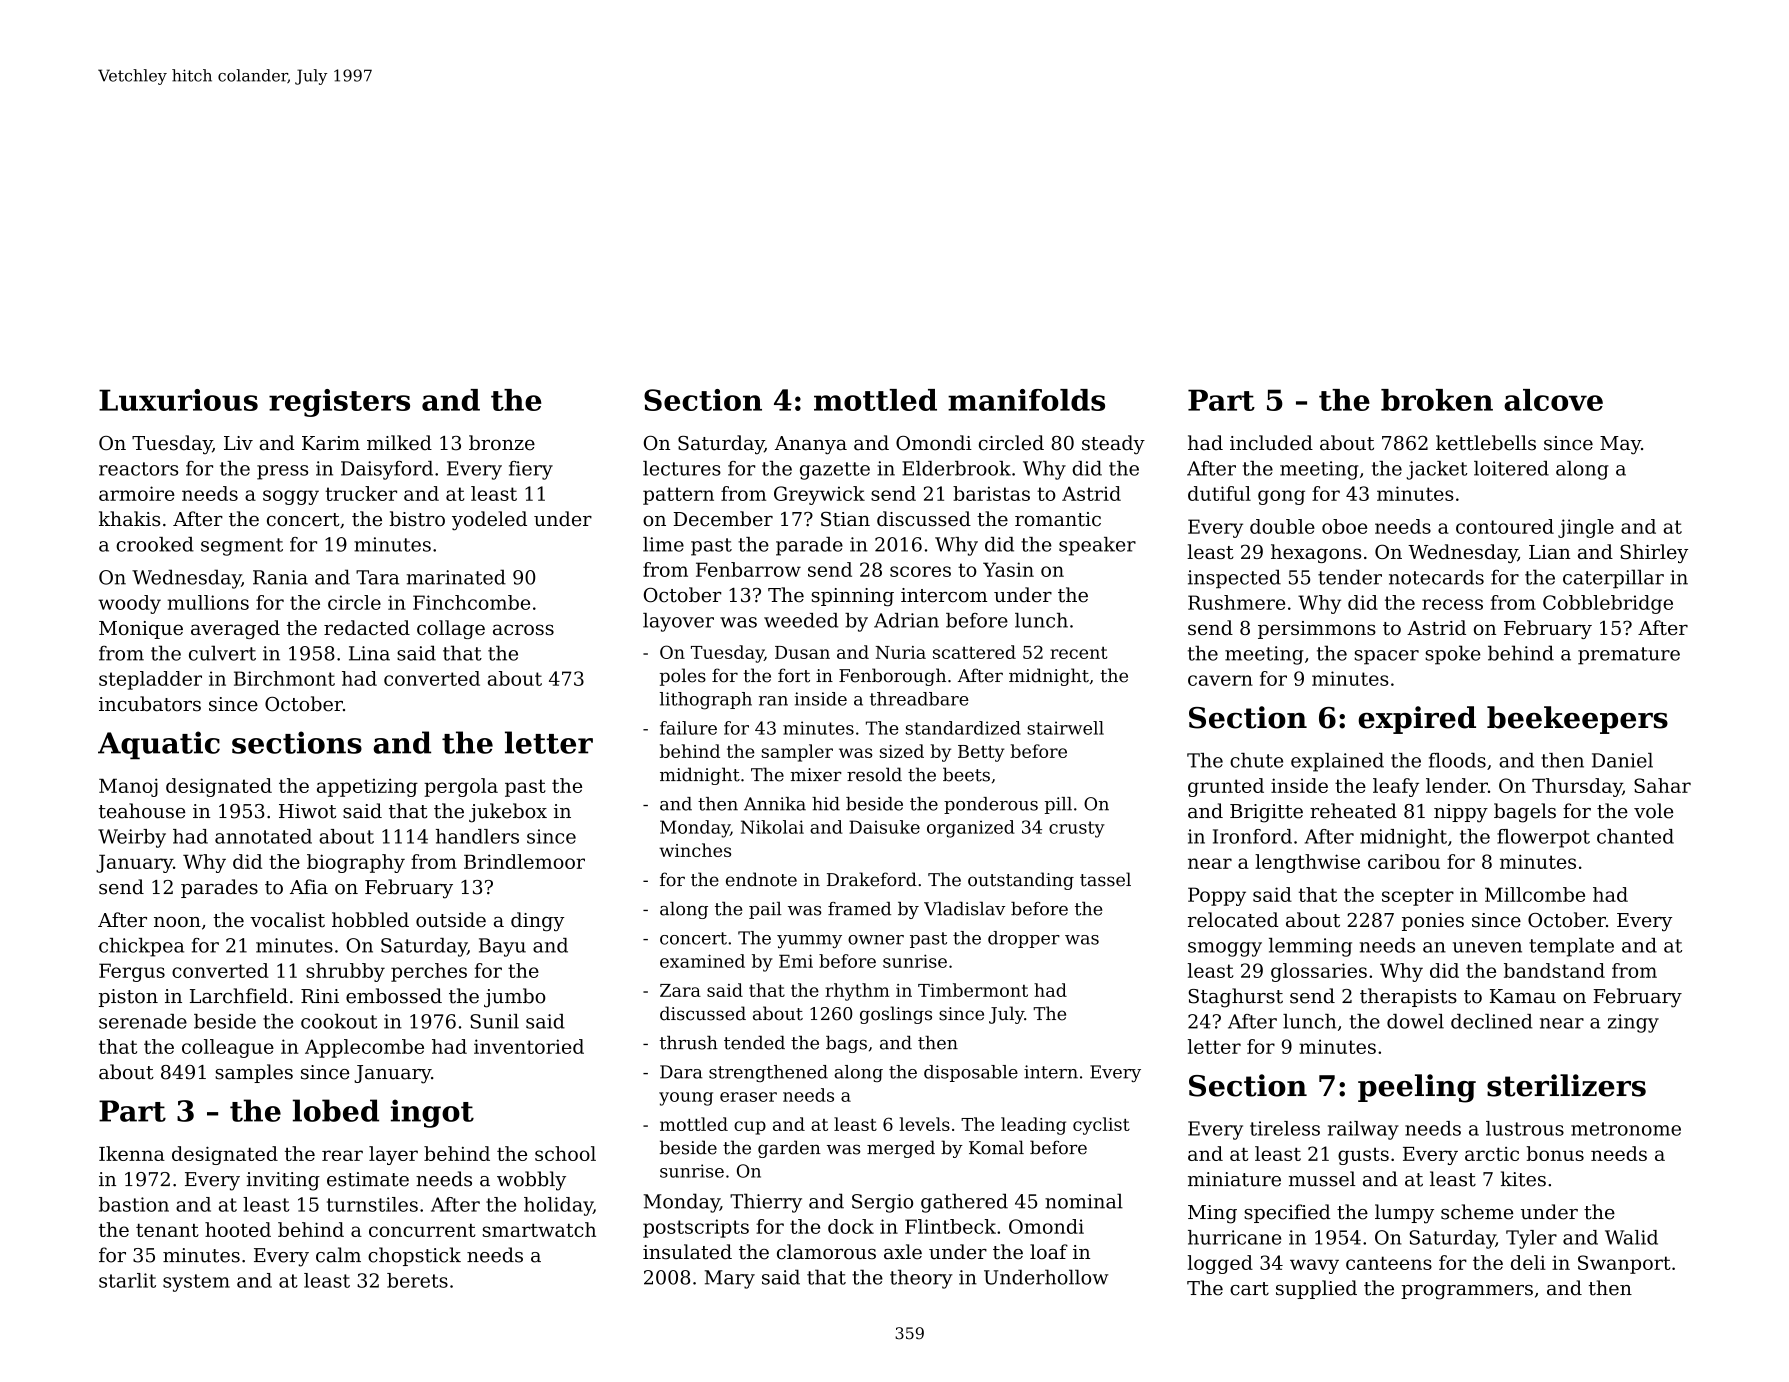 The height and width of the screenshot is (1382, 1789). What do you see at coordinates (1437, 400) in the screenshot?
I see `broken` at bounding box center [1437, 400].
